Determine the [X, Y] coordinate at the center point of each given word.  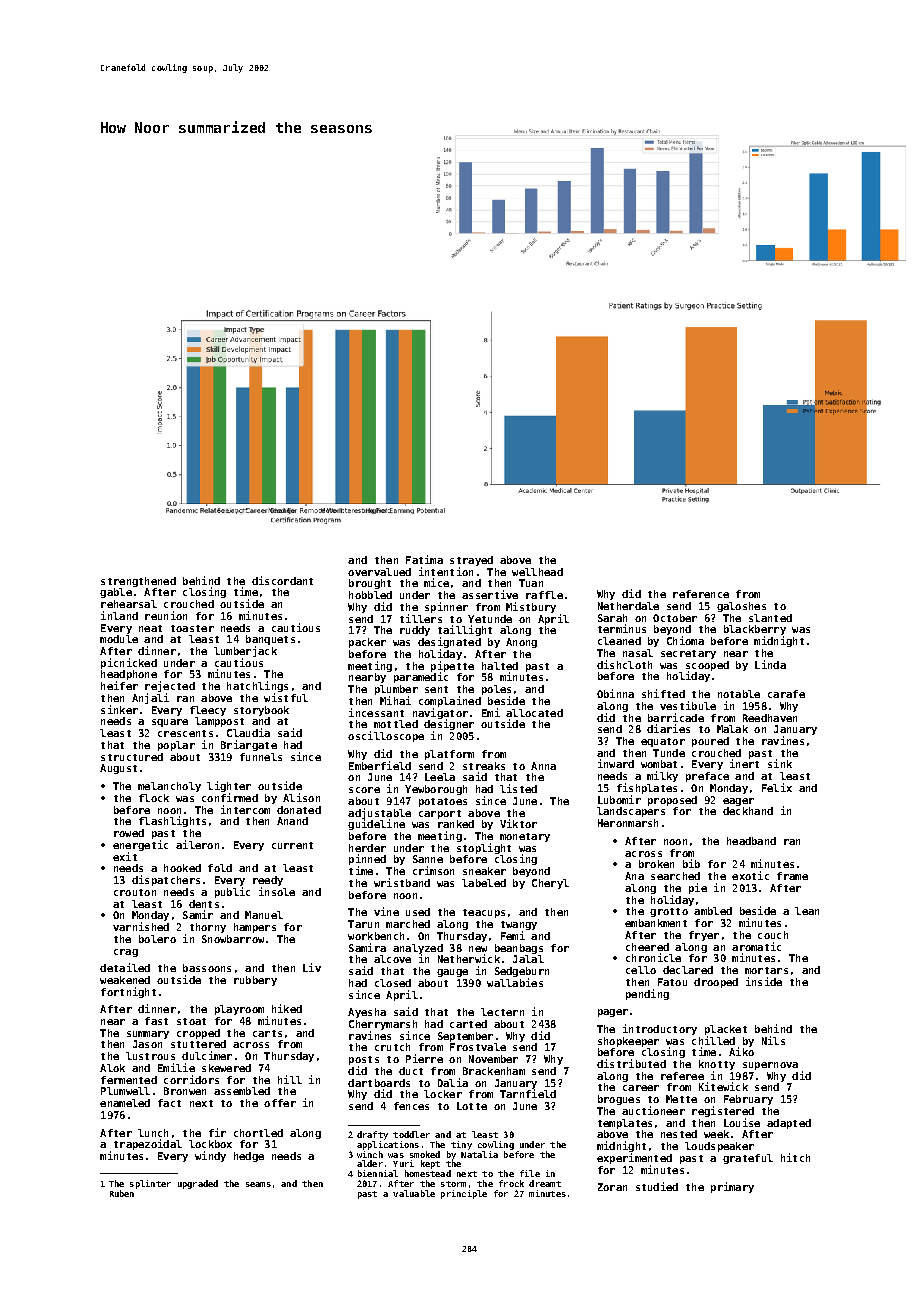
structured [132, 757]
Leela [440, 777]
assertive [490, 594]
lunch [153, 1133]
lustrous [150, 1056]
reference [701, 594]
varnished [141, 926]
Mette [681, 1099]
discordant [282, 580]
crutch [392, 1047]
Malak [732, 729]
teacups [484, 913]
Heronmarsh [628, 823]
